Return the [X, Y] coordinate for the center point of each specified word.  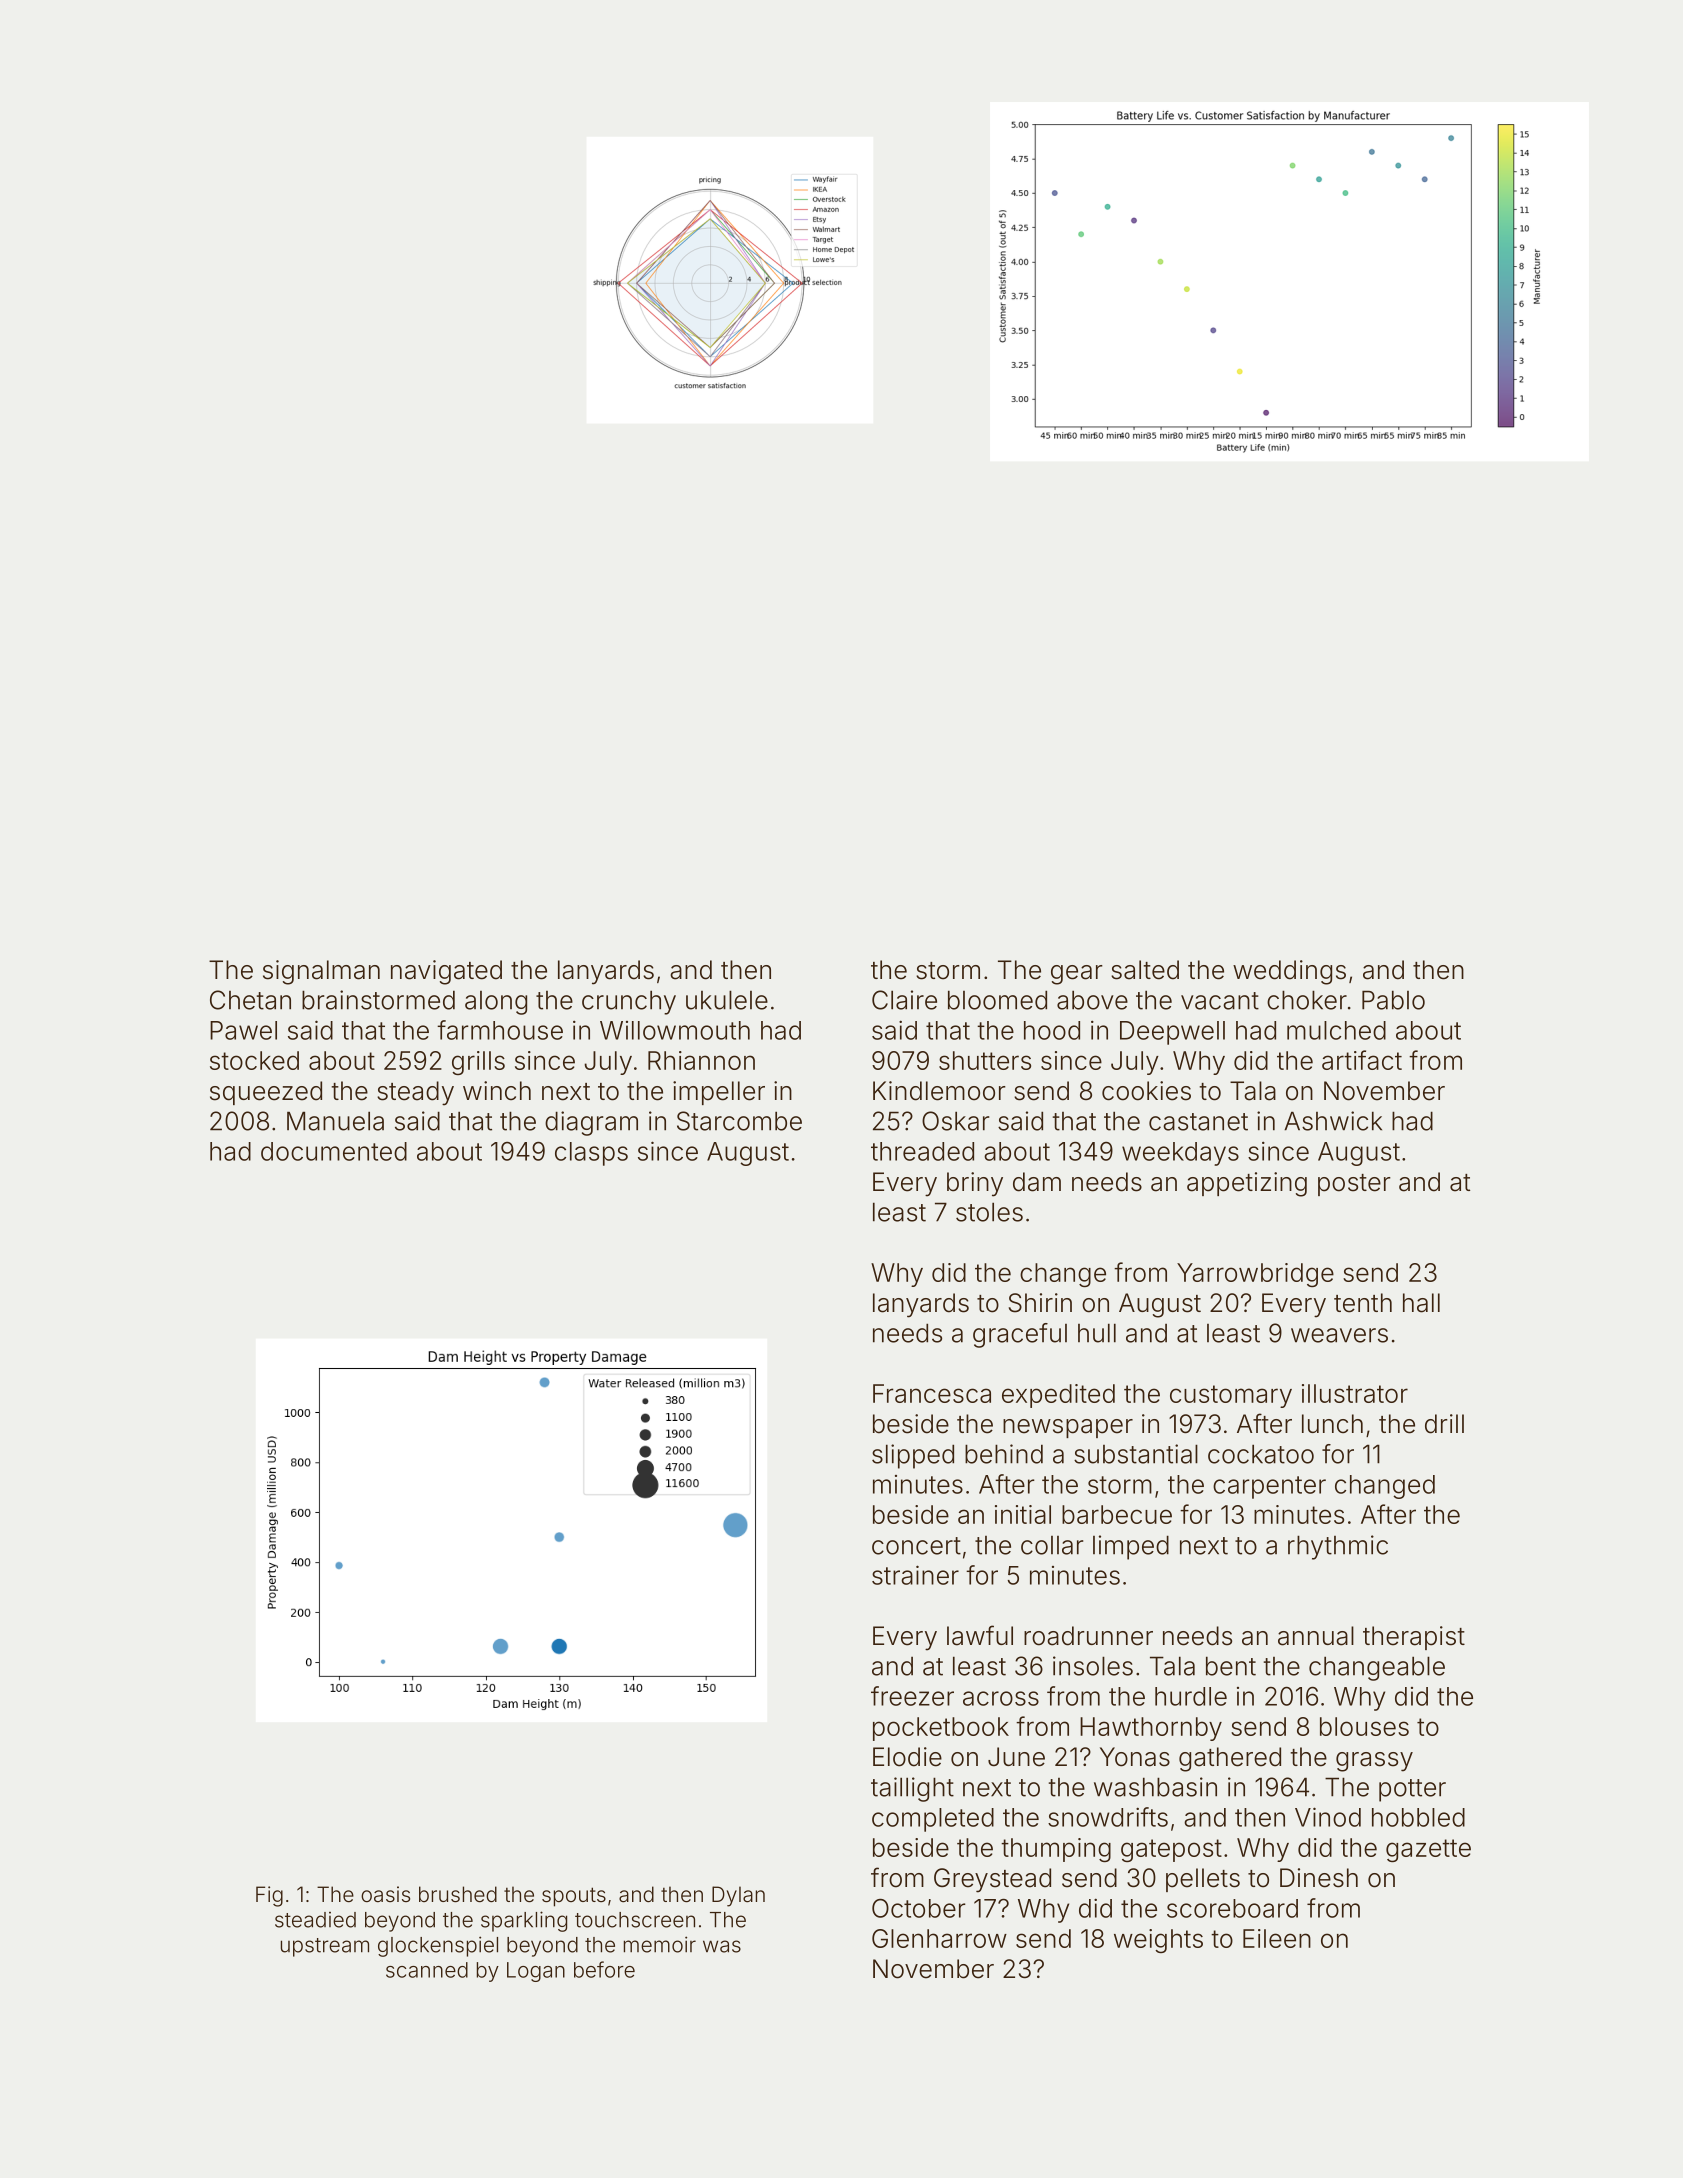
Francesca [932, 1393]
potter [1412, 1790]
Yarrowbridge [1255, 1275]
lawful [980, 1635]
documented [334, 1151]
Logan [536, 1972]
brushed [458, 1894]
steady [415, 1093]
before [604, 1969]
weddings [1289, 972]
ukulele [727, 1000]
